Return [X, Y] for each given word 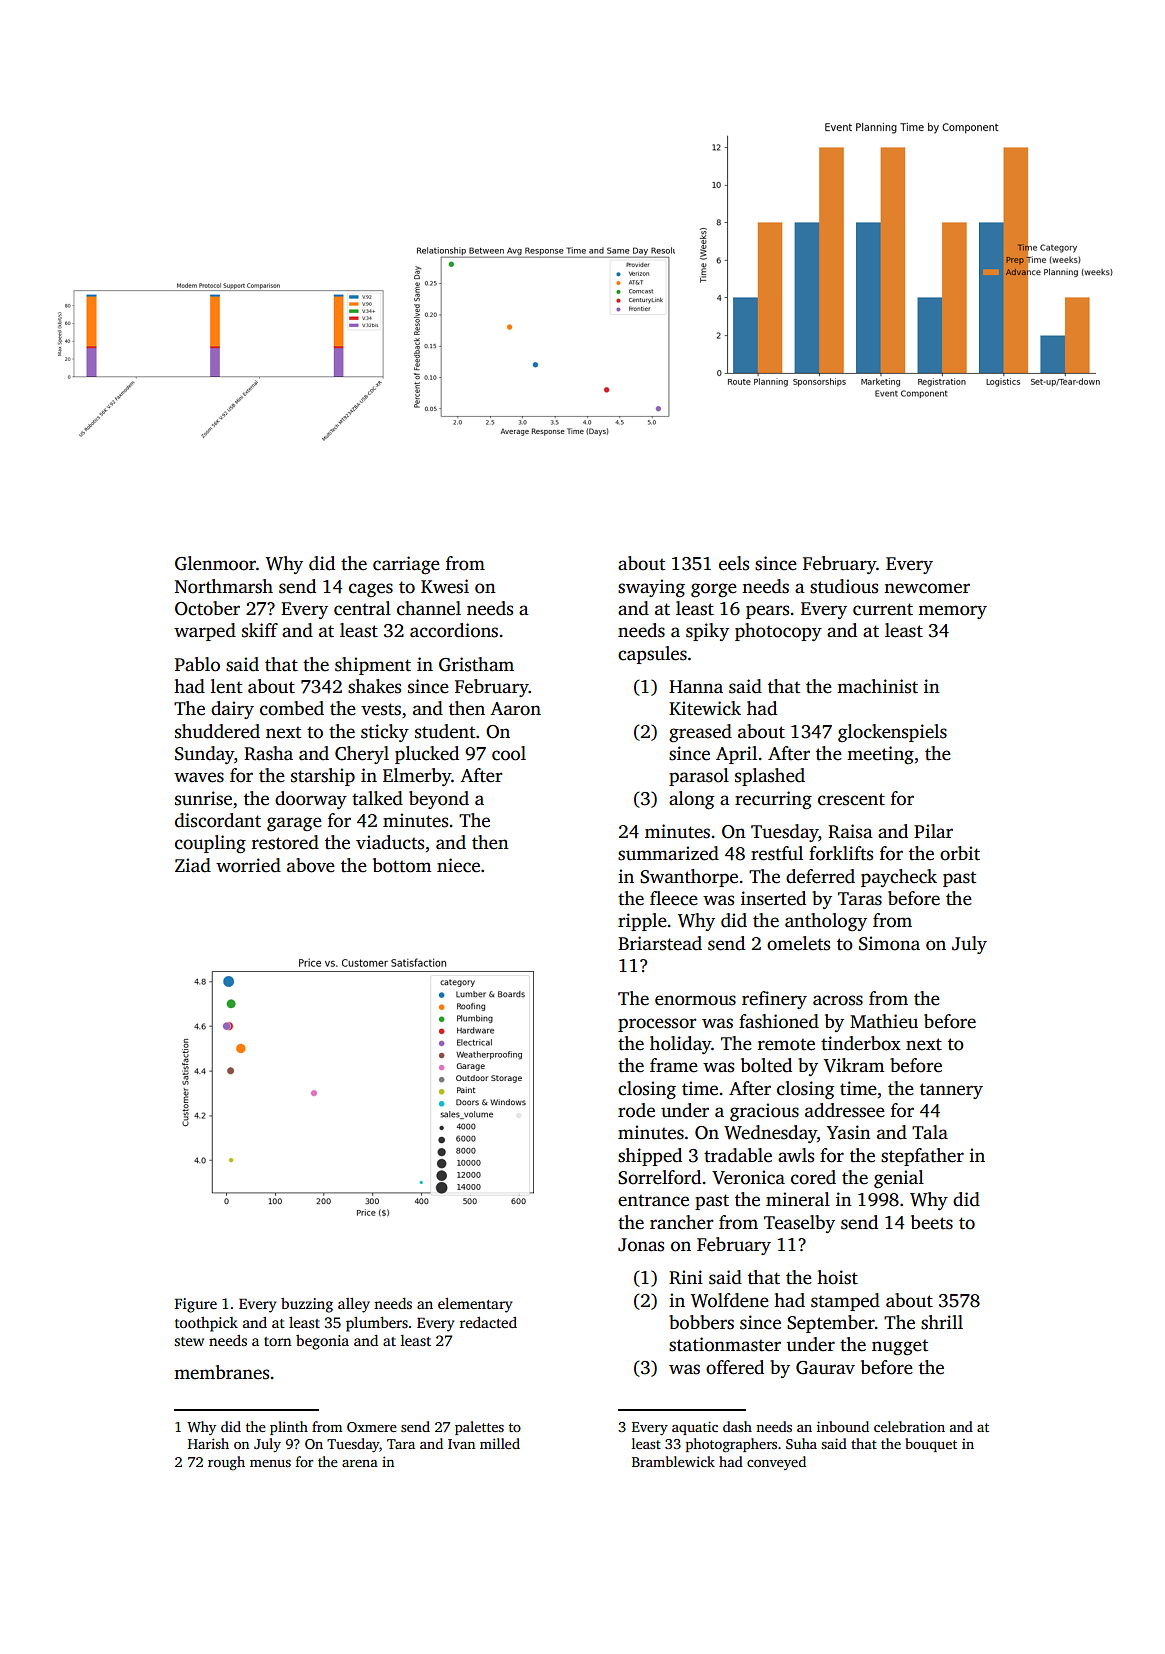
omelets [798, 943]
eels [734, 563]
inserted [773, 898]
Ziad [193, 865]
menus [270, 1463]
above [311, 865]
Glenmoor [215, 563]
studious [844, 586]
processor [657, 1025]
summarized [668, 853]
